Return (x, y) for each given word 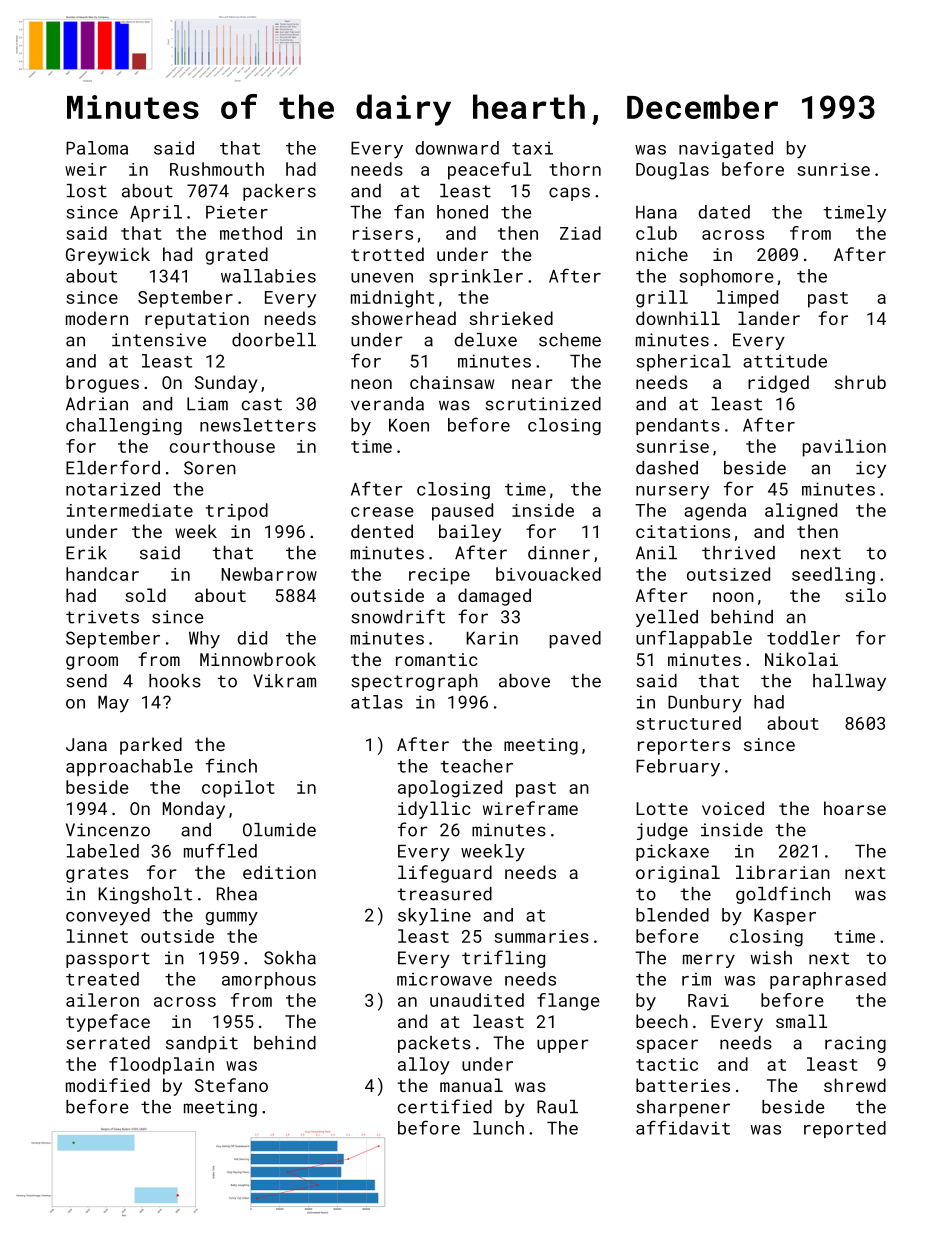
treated (102, 979)
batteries (683, 1085)
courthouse (222, 446)
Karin (492, 638)
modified (108, 1085)
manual (471, 1085)
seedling (833, 576)
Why (204, 640)
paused (462, 512)
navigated (726, 149)
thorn (575, 169)
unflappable (694, 639)
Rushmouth (217, 169)
